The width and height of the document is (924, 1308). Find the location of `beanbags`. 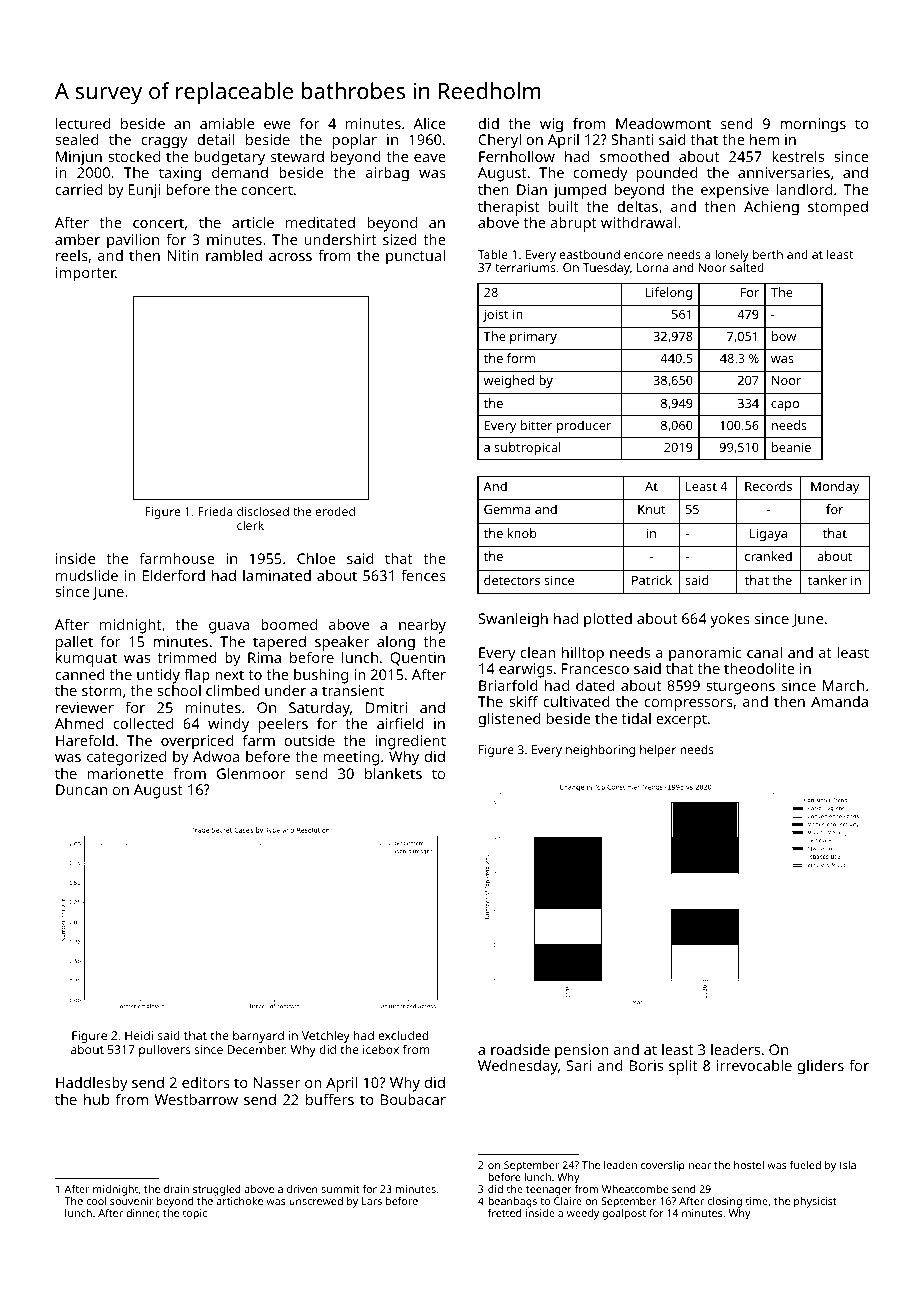

beanbags is located at coordinates (512, 1202).
